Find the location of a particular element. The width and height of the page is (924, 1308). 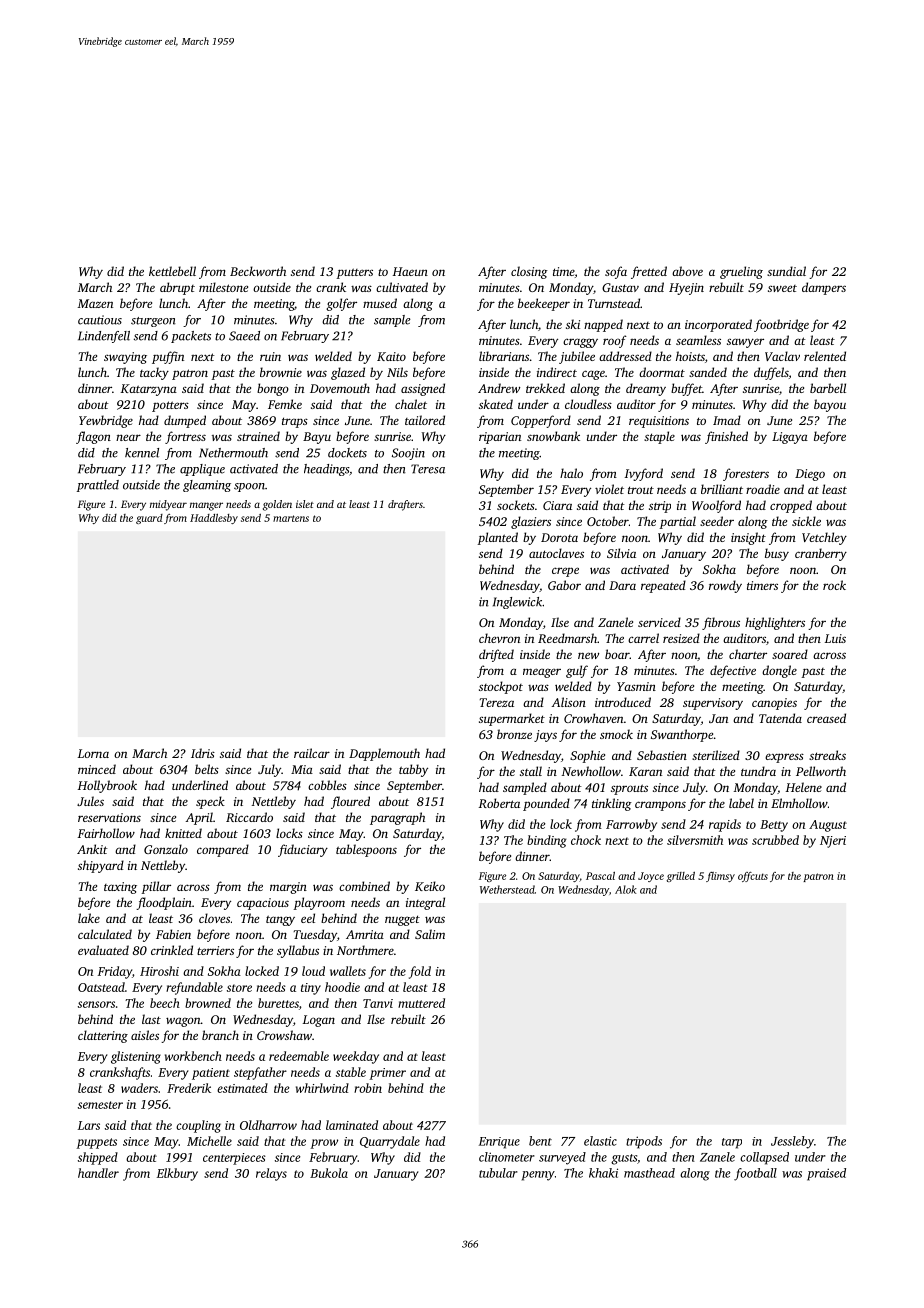

guard is located at coordinates (149, 519).
